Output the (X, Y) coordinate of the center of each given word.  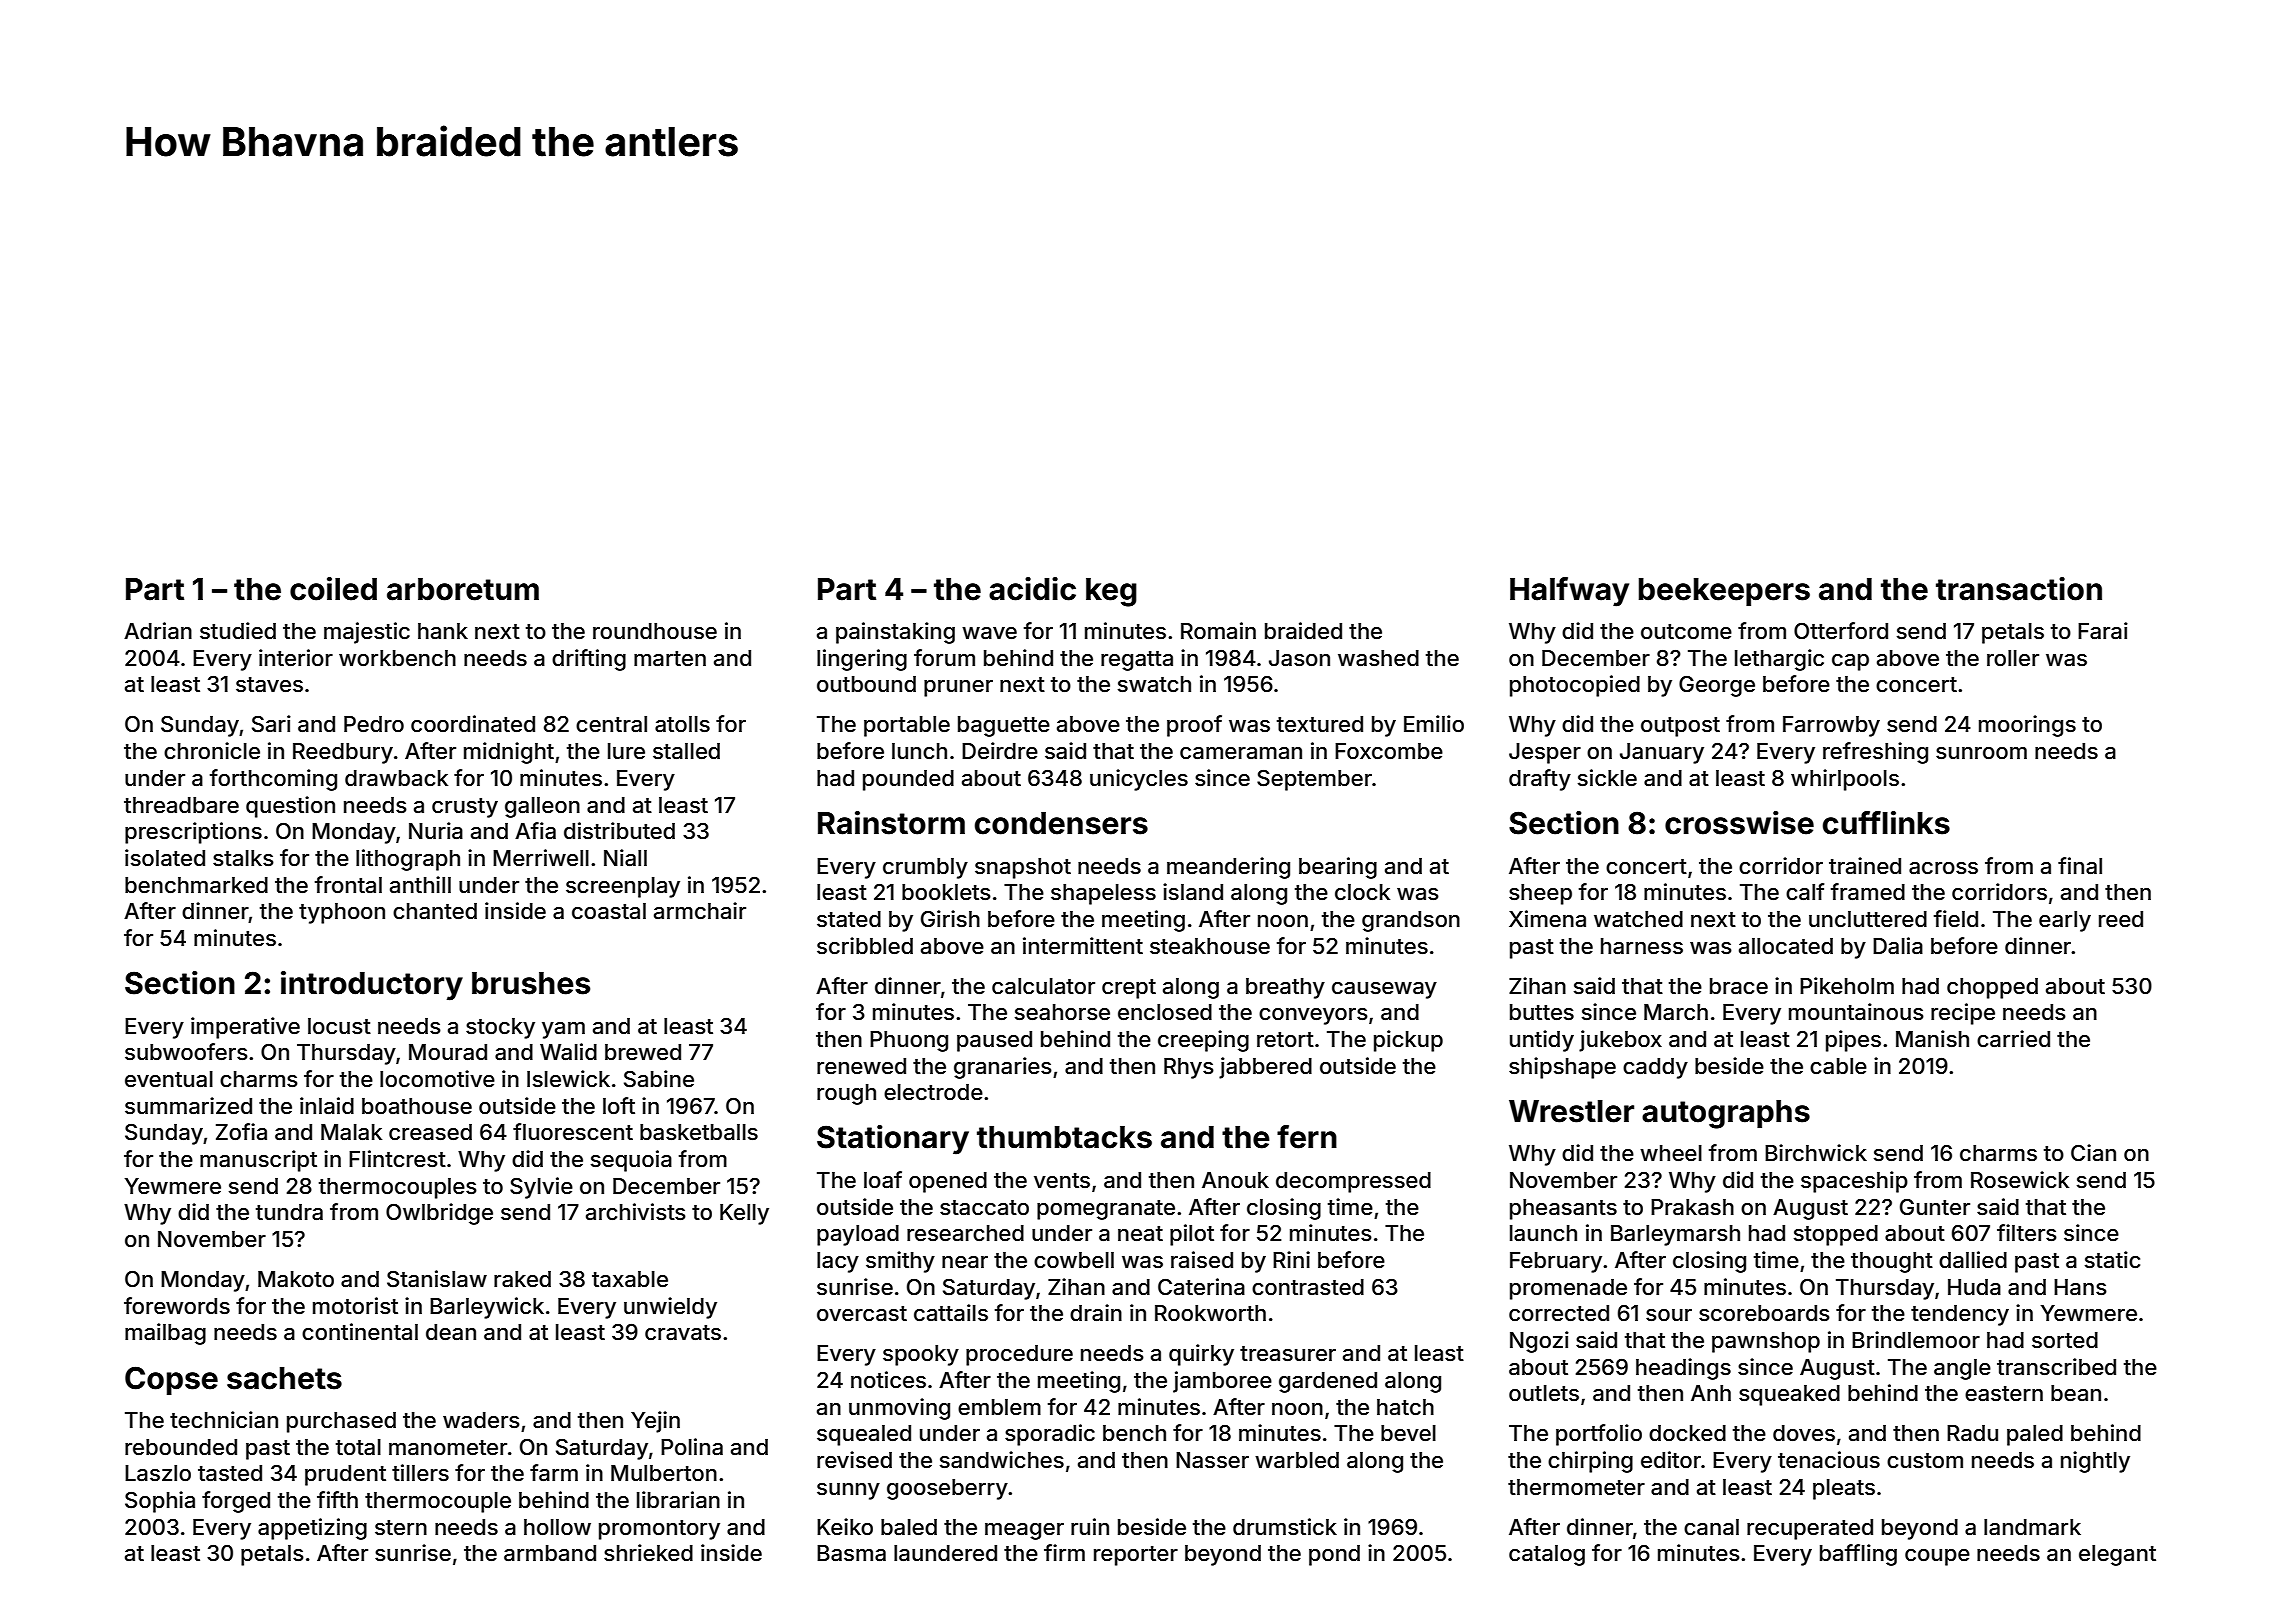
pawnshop (1766, 1342)
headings (1683, 1369)
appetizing (312, 1529)
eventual (169, 1079)
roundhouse (655, 631)
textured (1320, 724)
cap (1850, 662)
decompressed (1353, 1182)
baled (909, 1527)
